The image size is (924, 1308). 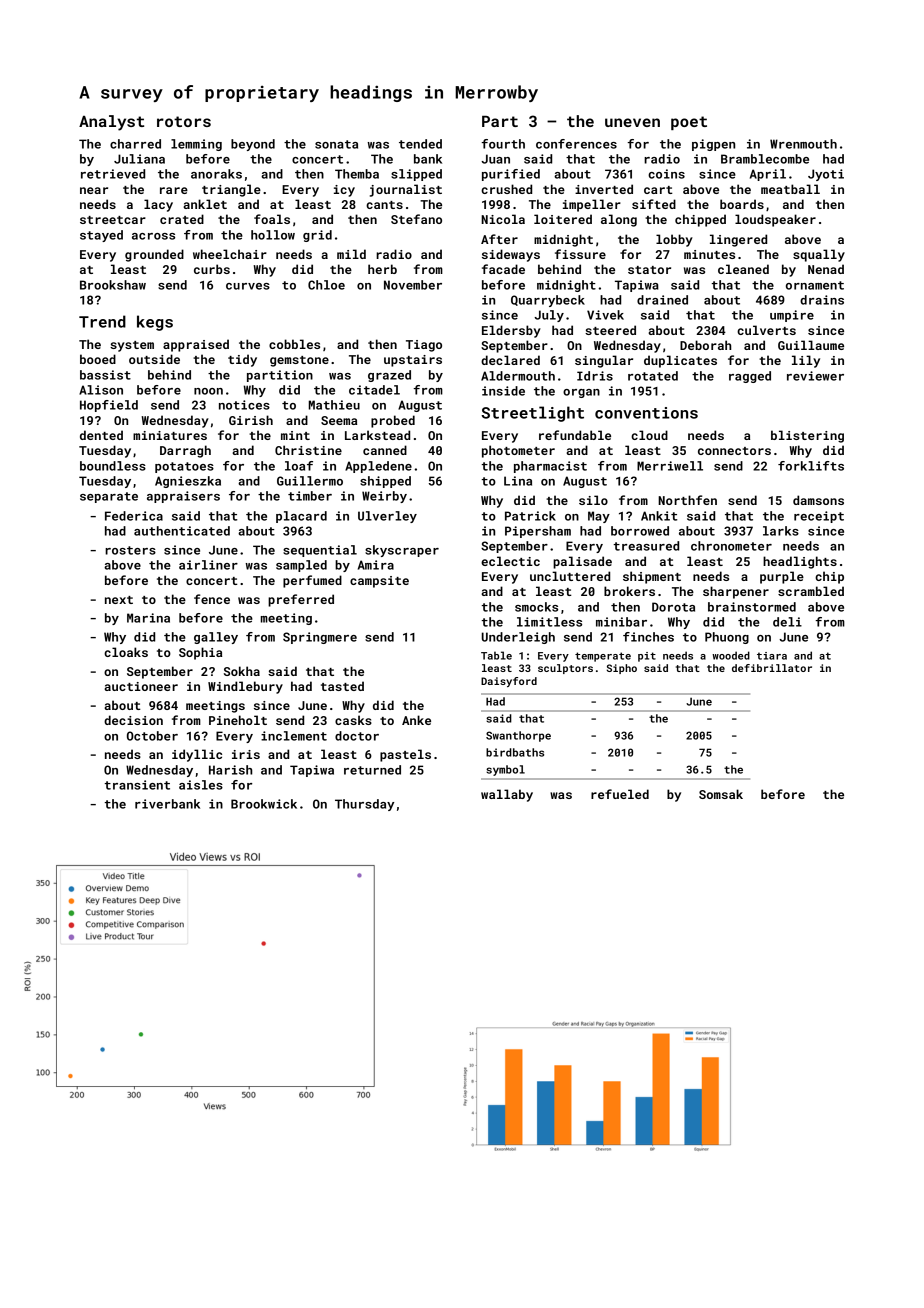 I want to click on coins, so click(x=666, y=174).
